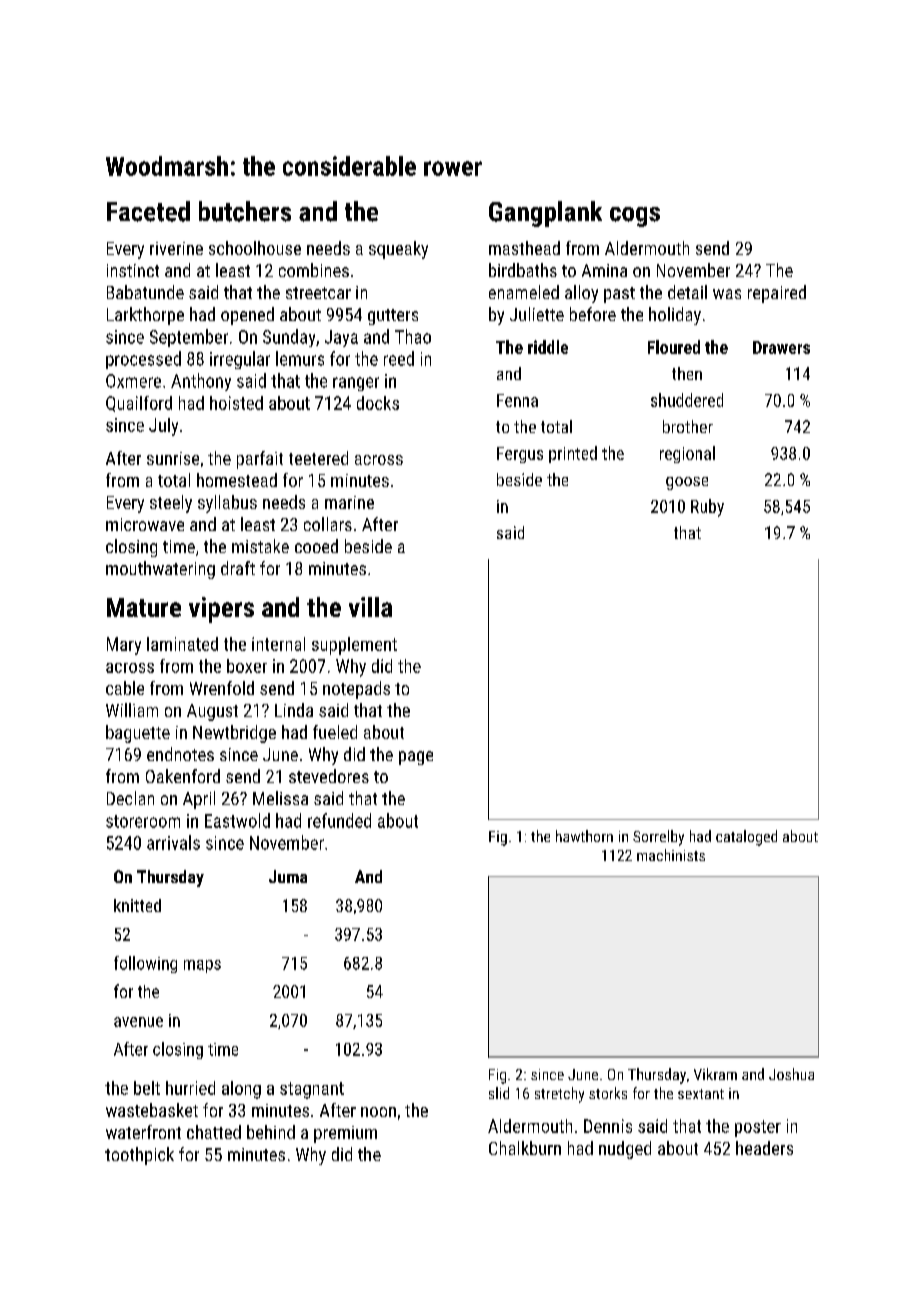 The height and width of the screenshot is (1311, 924). What do you see at coordinates (202, 966) in the screenshot?
I see `maps` at bounding box center [202, 966].
